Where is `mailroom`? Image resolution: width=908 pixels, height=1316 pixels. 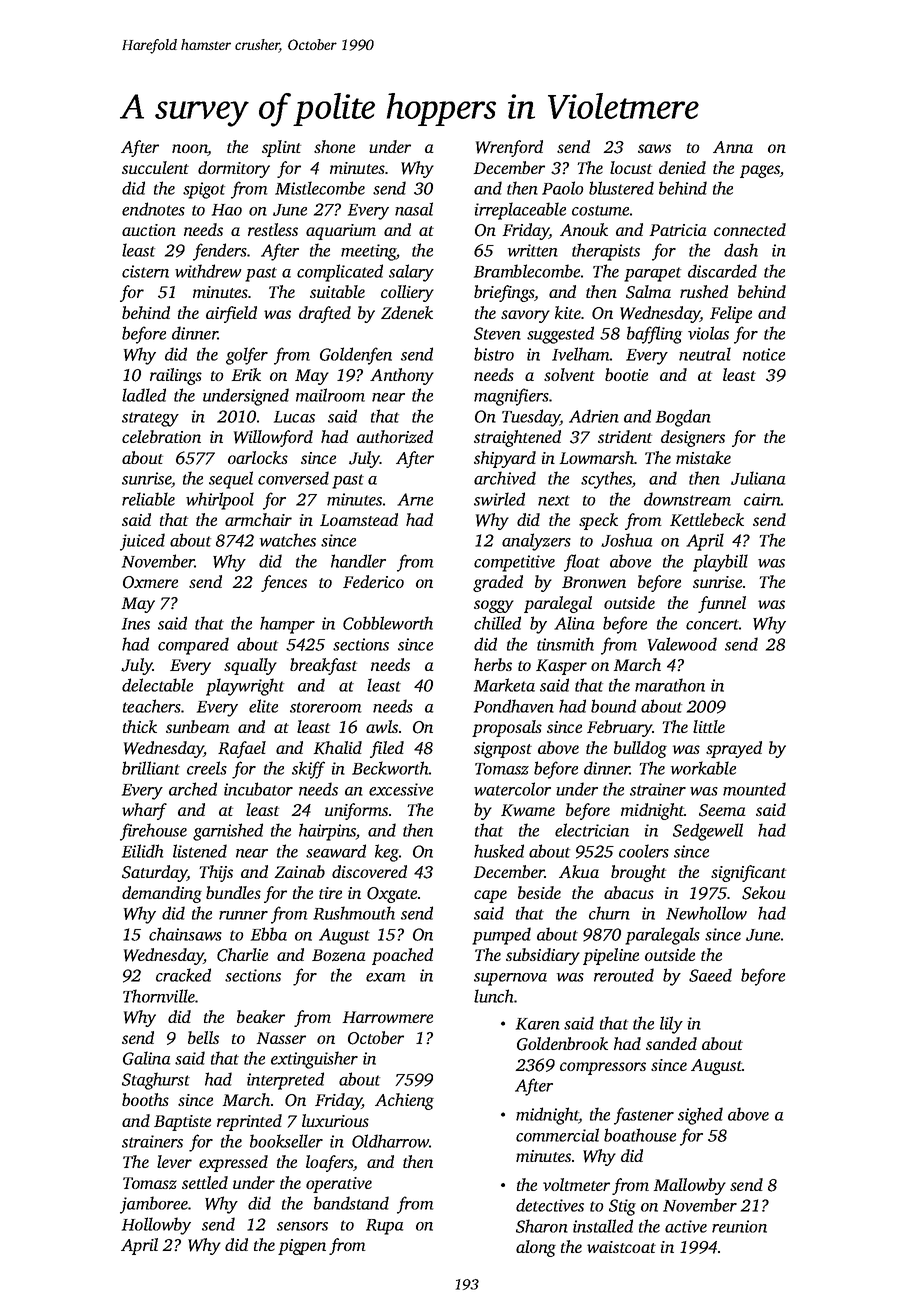
mailroom is located at coordinates (330, 395).
